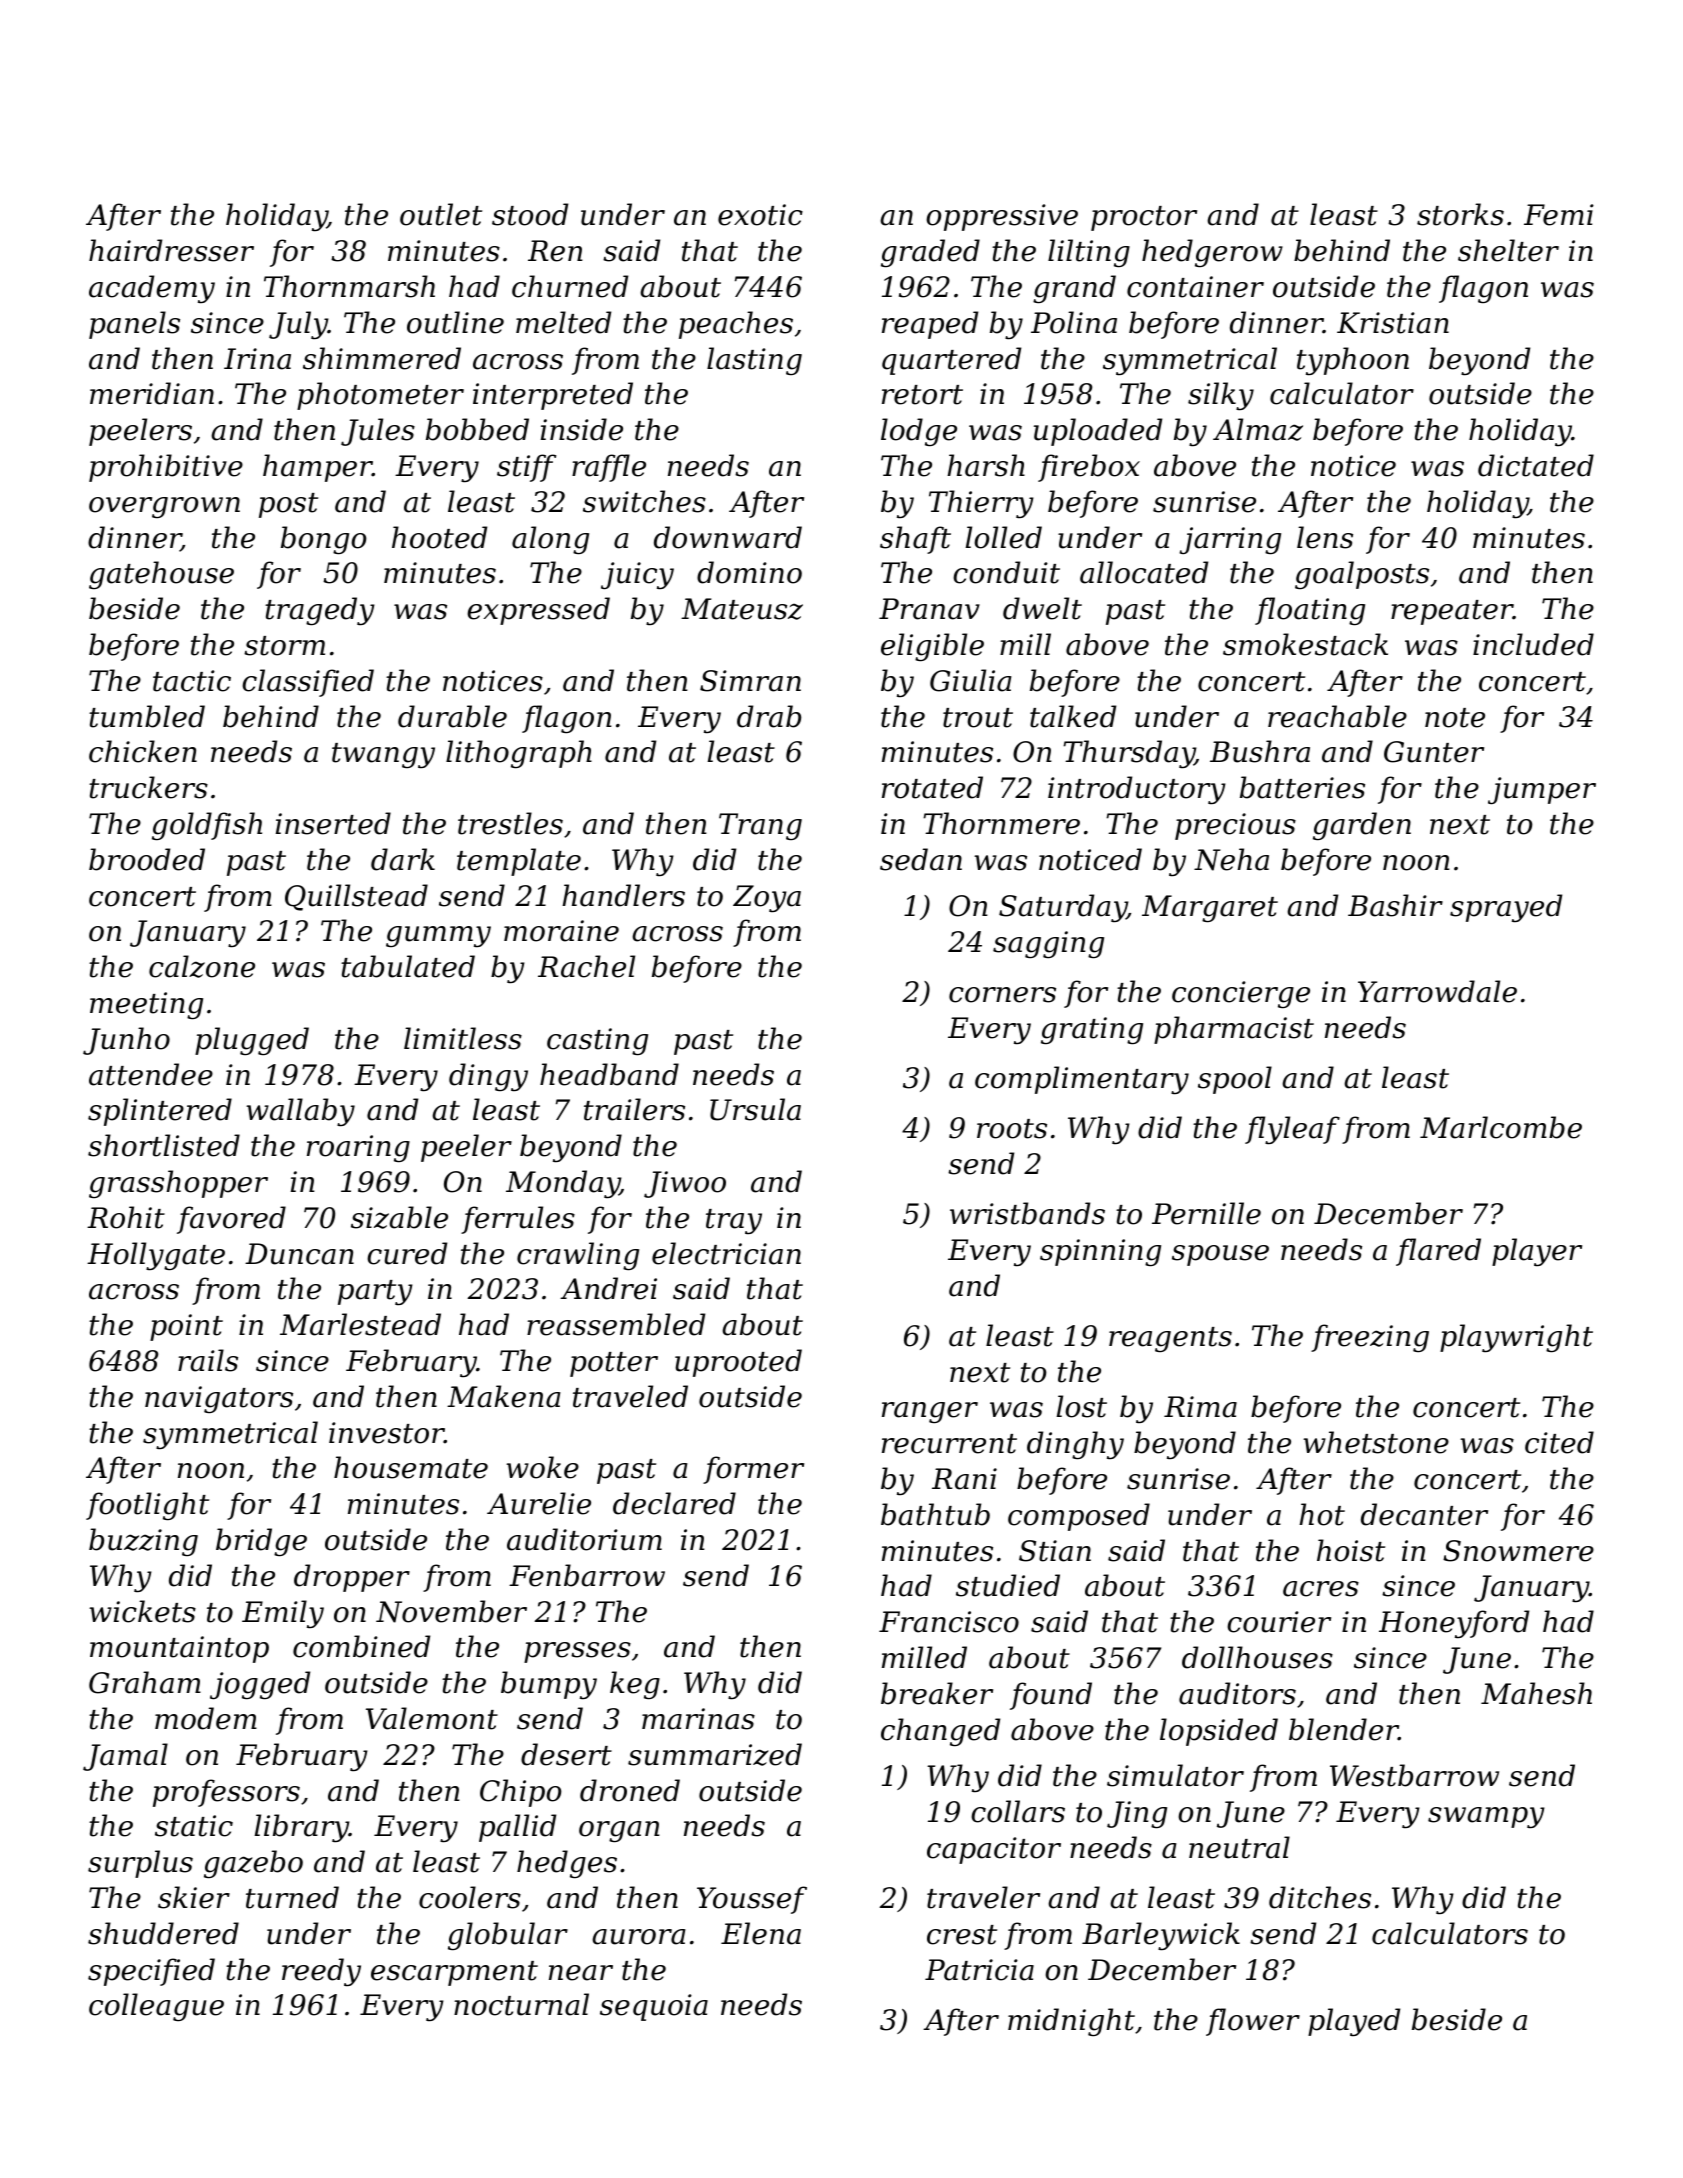 The width and height of the image is (1683, 2178). Describe the element at coordinates (300, 1112) in the image. I see `wallaby` at that location.
